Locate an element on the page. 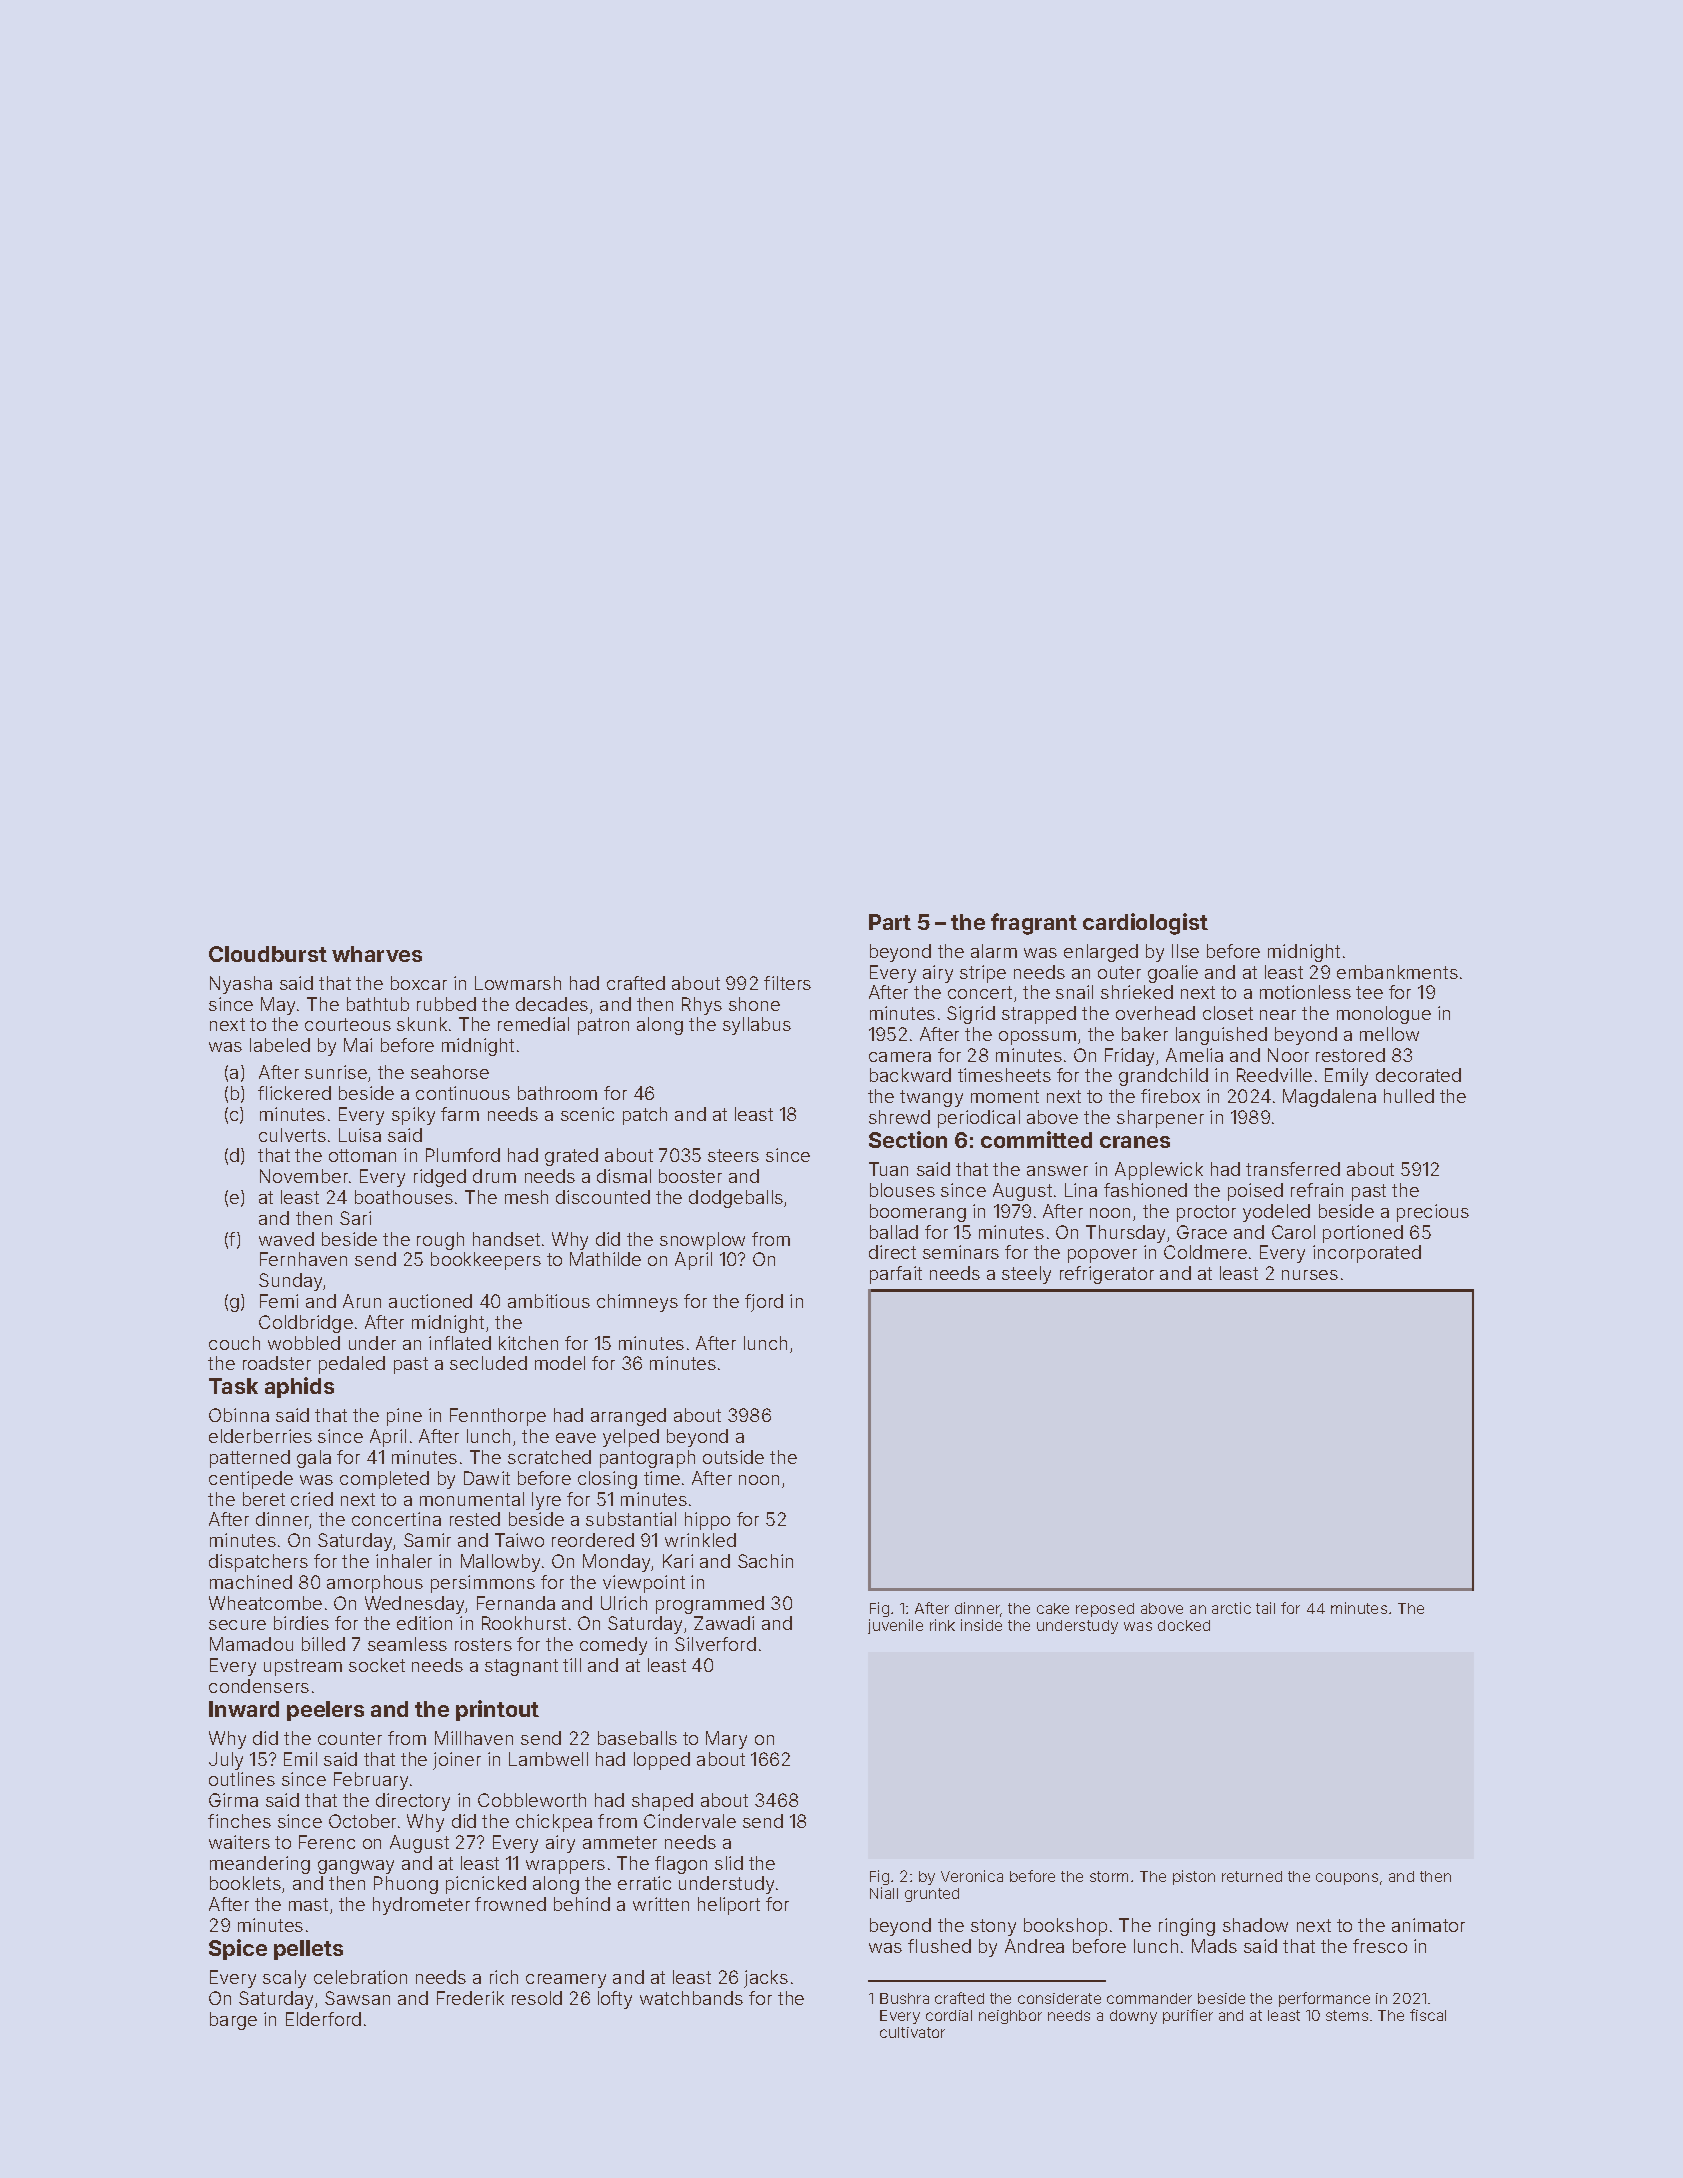 This document has width=1683, height=2178. November is located at coordinates (304, 1176).
